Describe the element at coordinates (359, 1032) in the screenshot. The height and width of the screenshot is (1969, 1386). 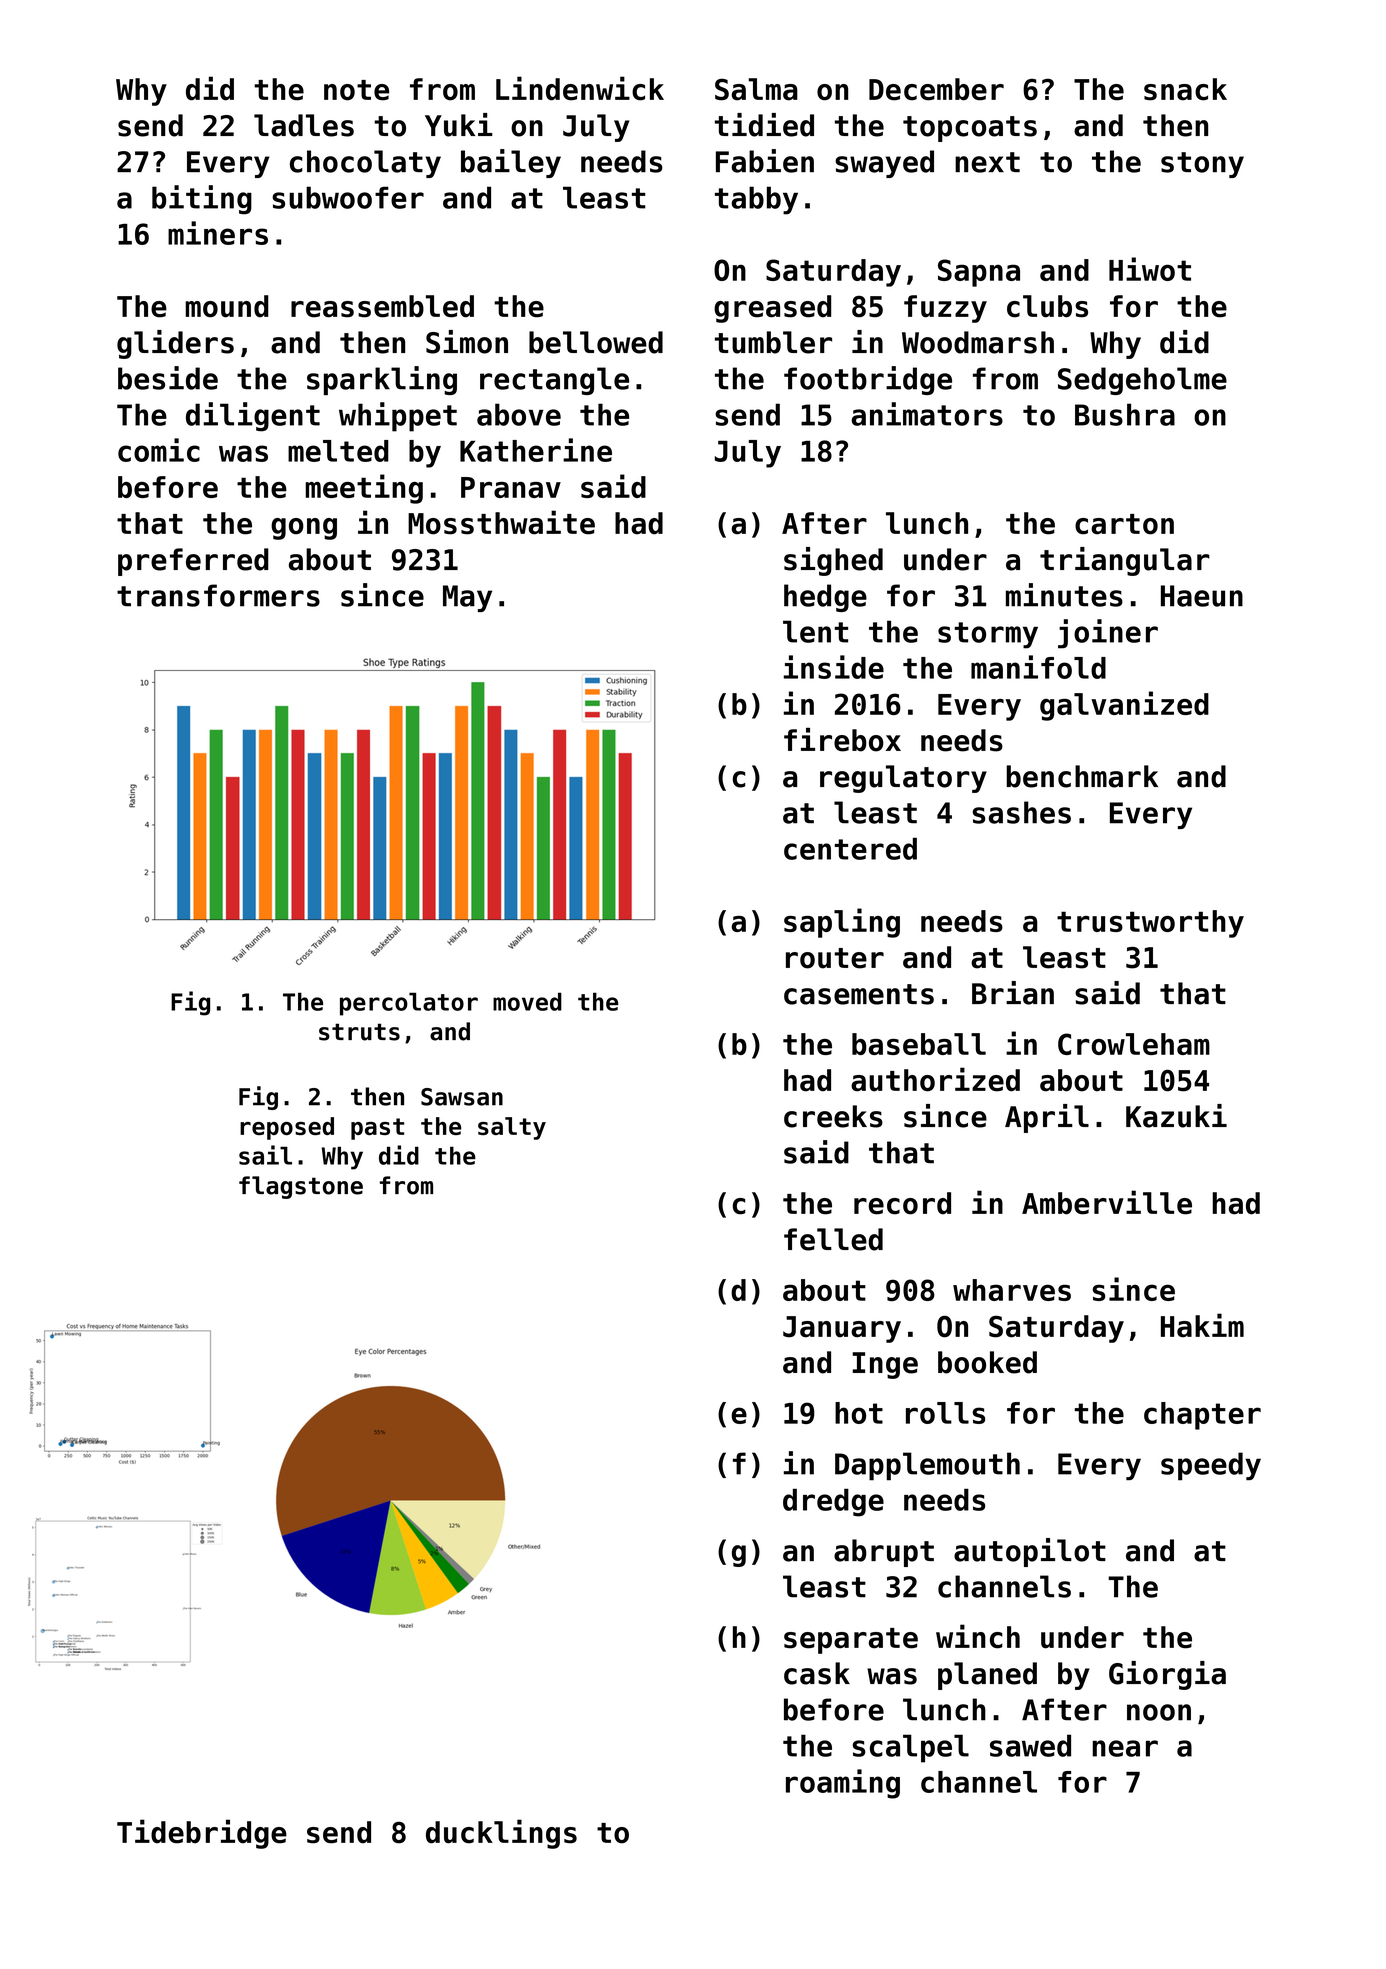
I see `struts` at that location.
